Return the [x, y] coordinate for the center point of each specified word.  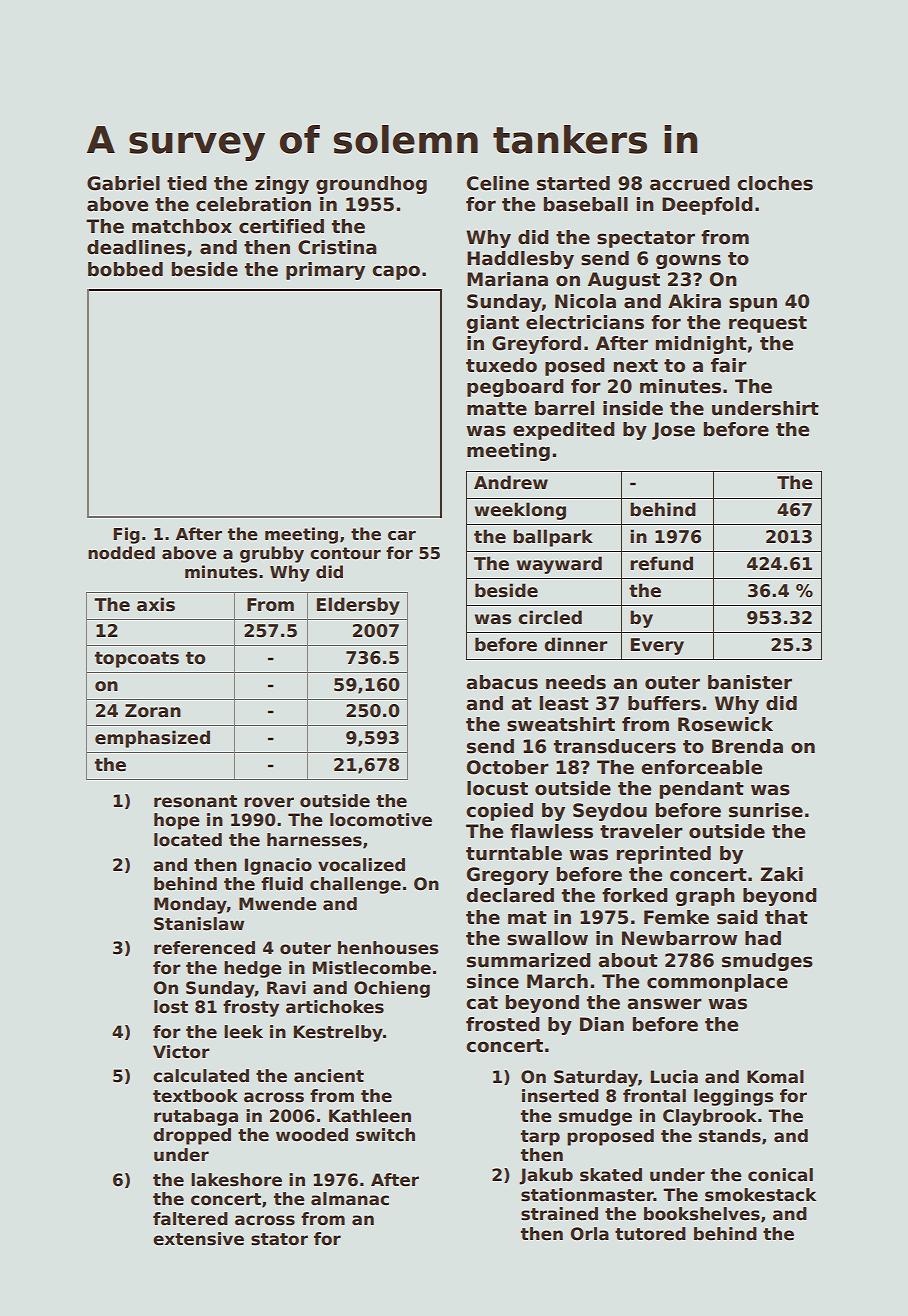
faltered [190, 1219]
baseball [585, 204]
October [508, 767]
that [786, 917]
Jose [673, 431]
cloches [775, 183]
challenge [355, 885]
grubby [272, 554]
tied [187, 183]
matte [497, 409]
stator [279, 1239]
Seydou [610, 812]
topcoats [137, 660]
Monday [190, 905]
